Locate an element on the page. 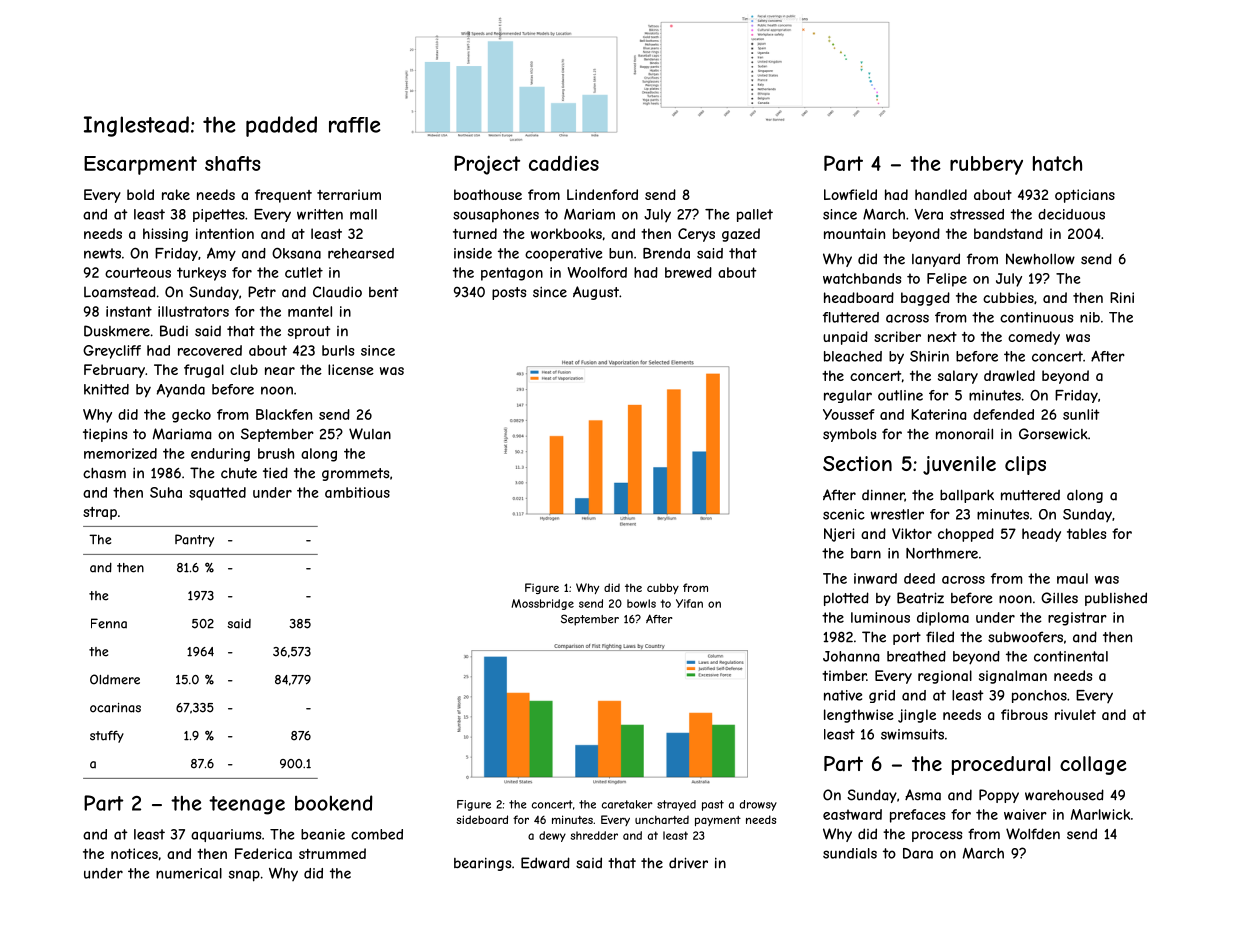  driver is located at coordinates (688, 863).
